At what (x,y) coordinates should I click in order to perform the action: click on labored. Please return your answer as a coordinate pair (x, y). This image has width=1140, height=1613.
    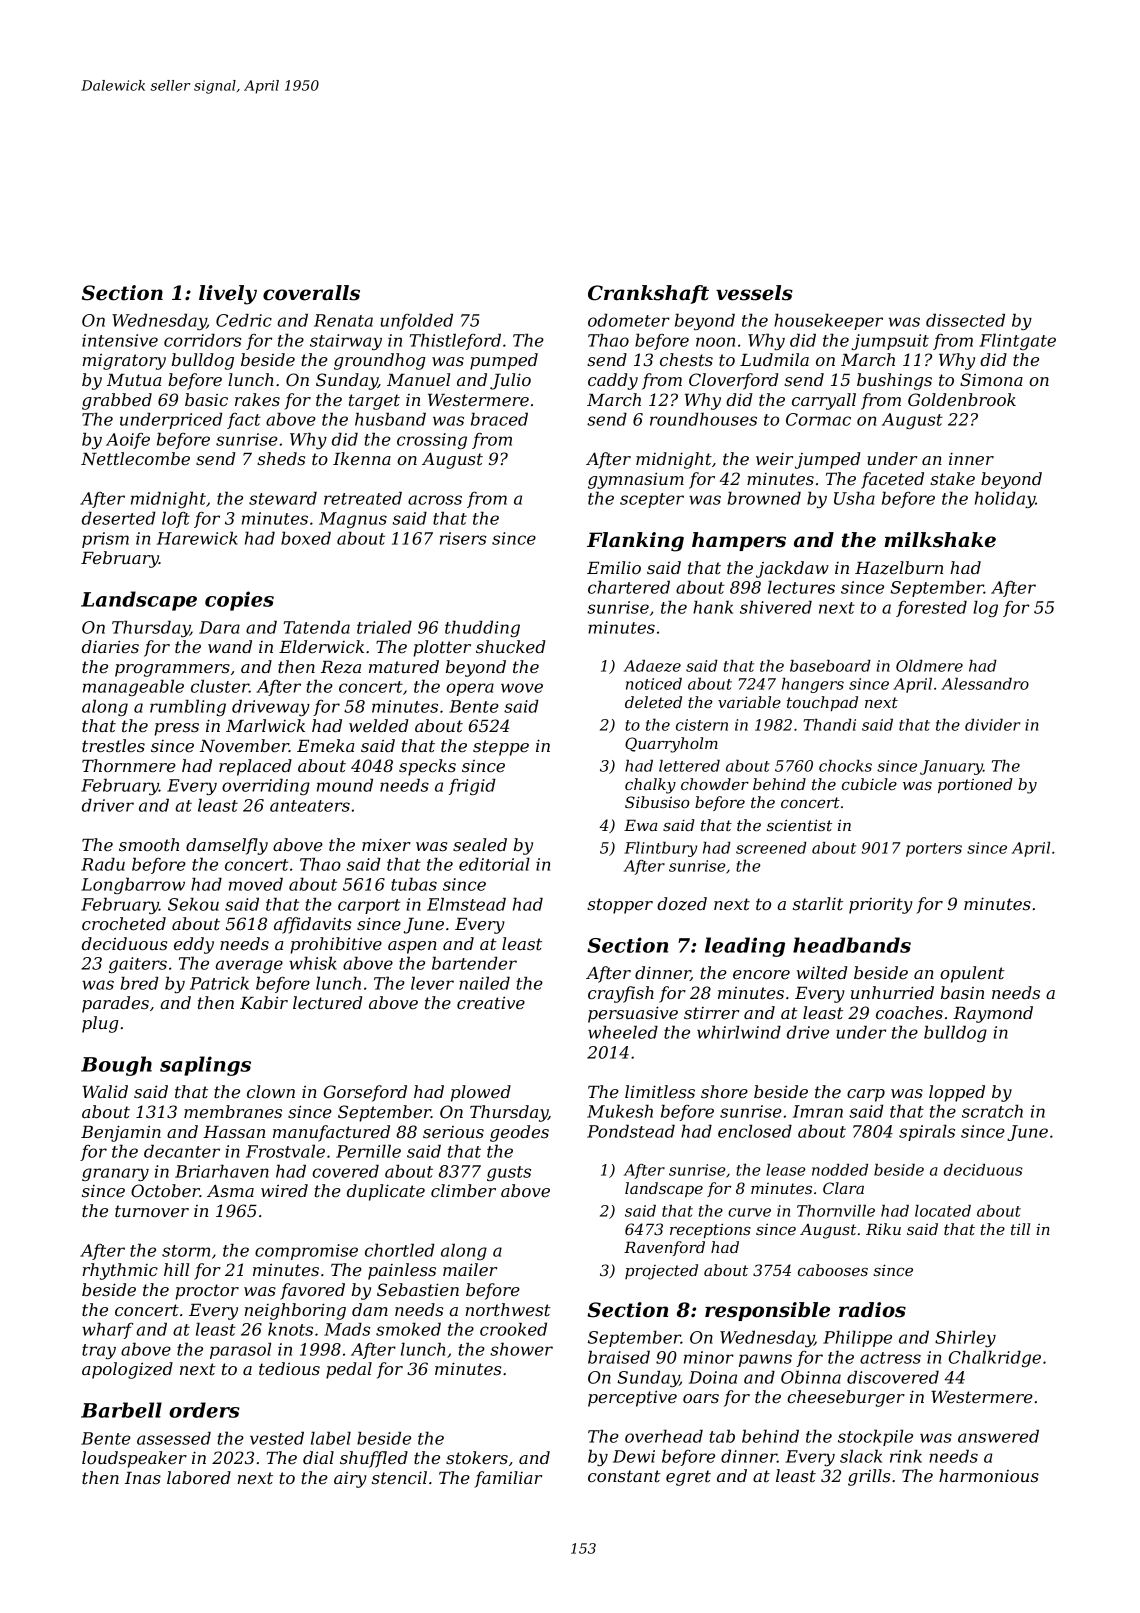
    Looking at the image, I should click on (199, 1477).
